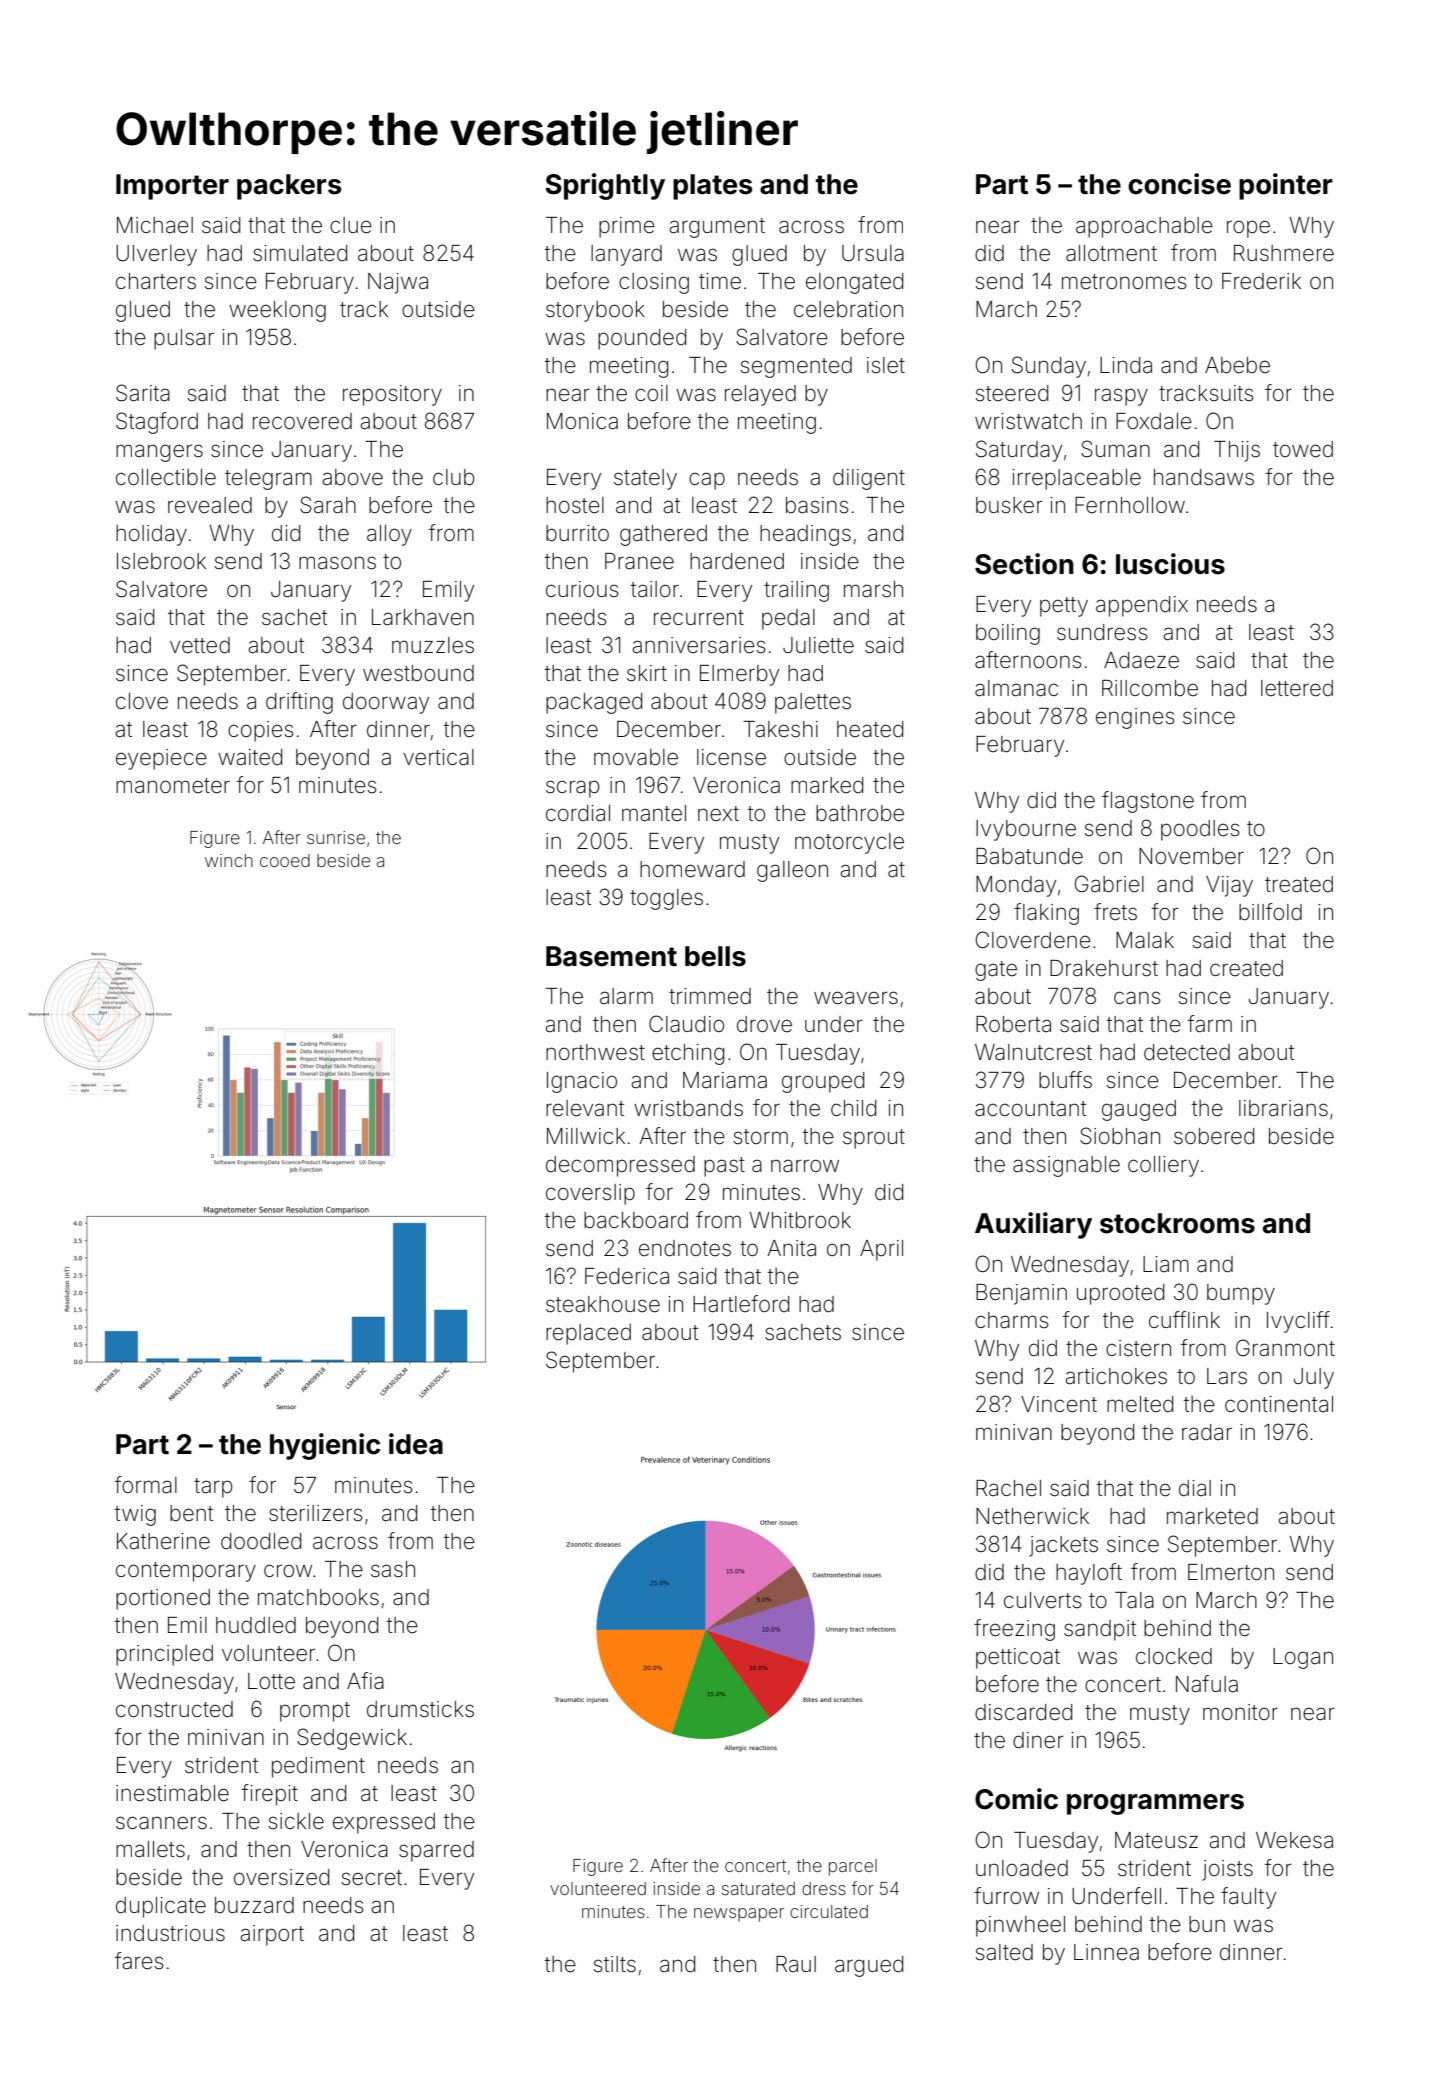 The width and height of the page is (1450, 2100). I want to click on winch, so click(229, 860).
